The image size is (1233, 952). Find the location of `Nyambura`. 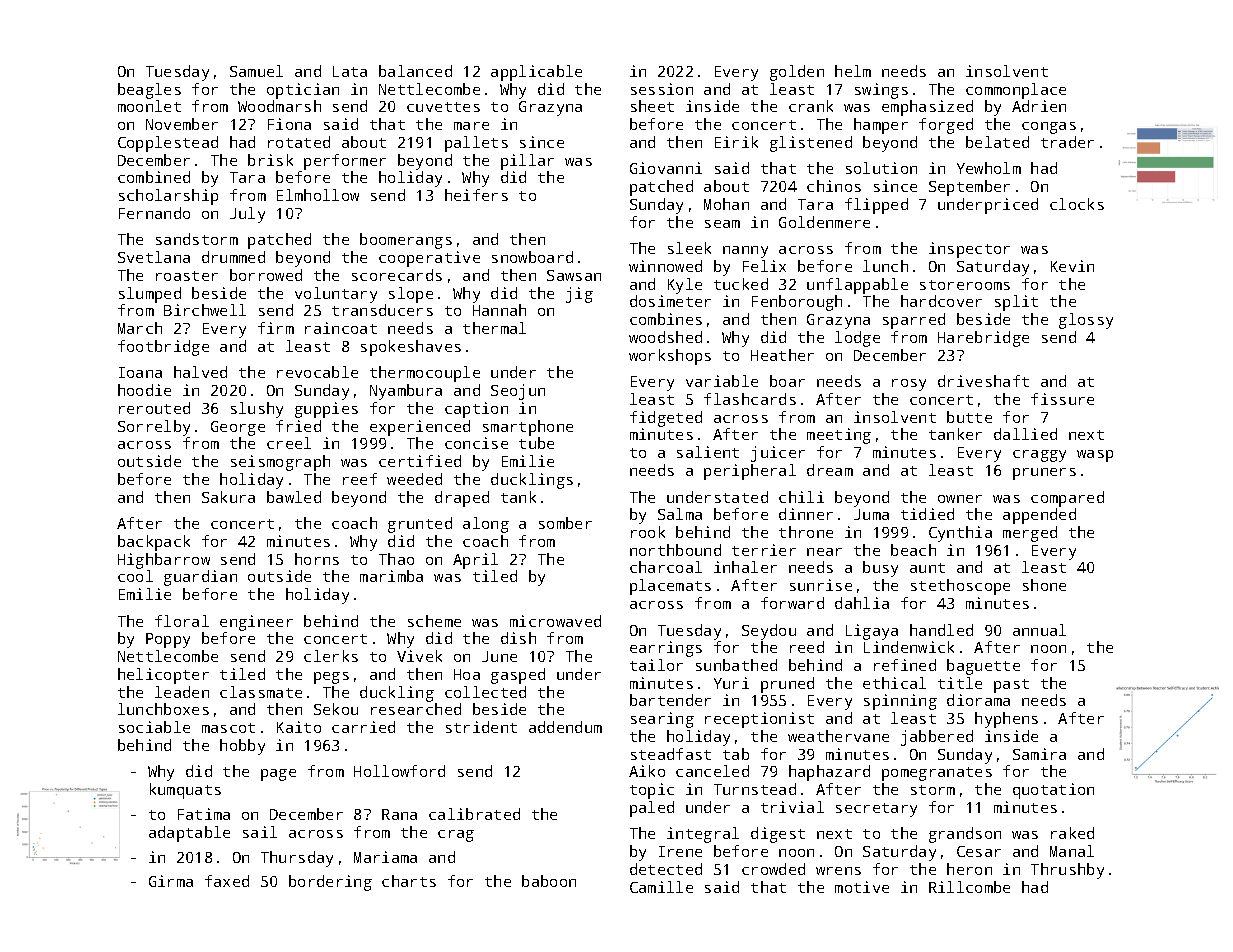

Nyambura is located at coordinates (406, 392).
